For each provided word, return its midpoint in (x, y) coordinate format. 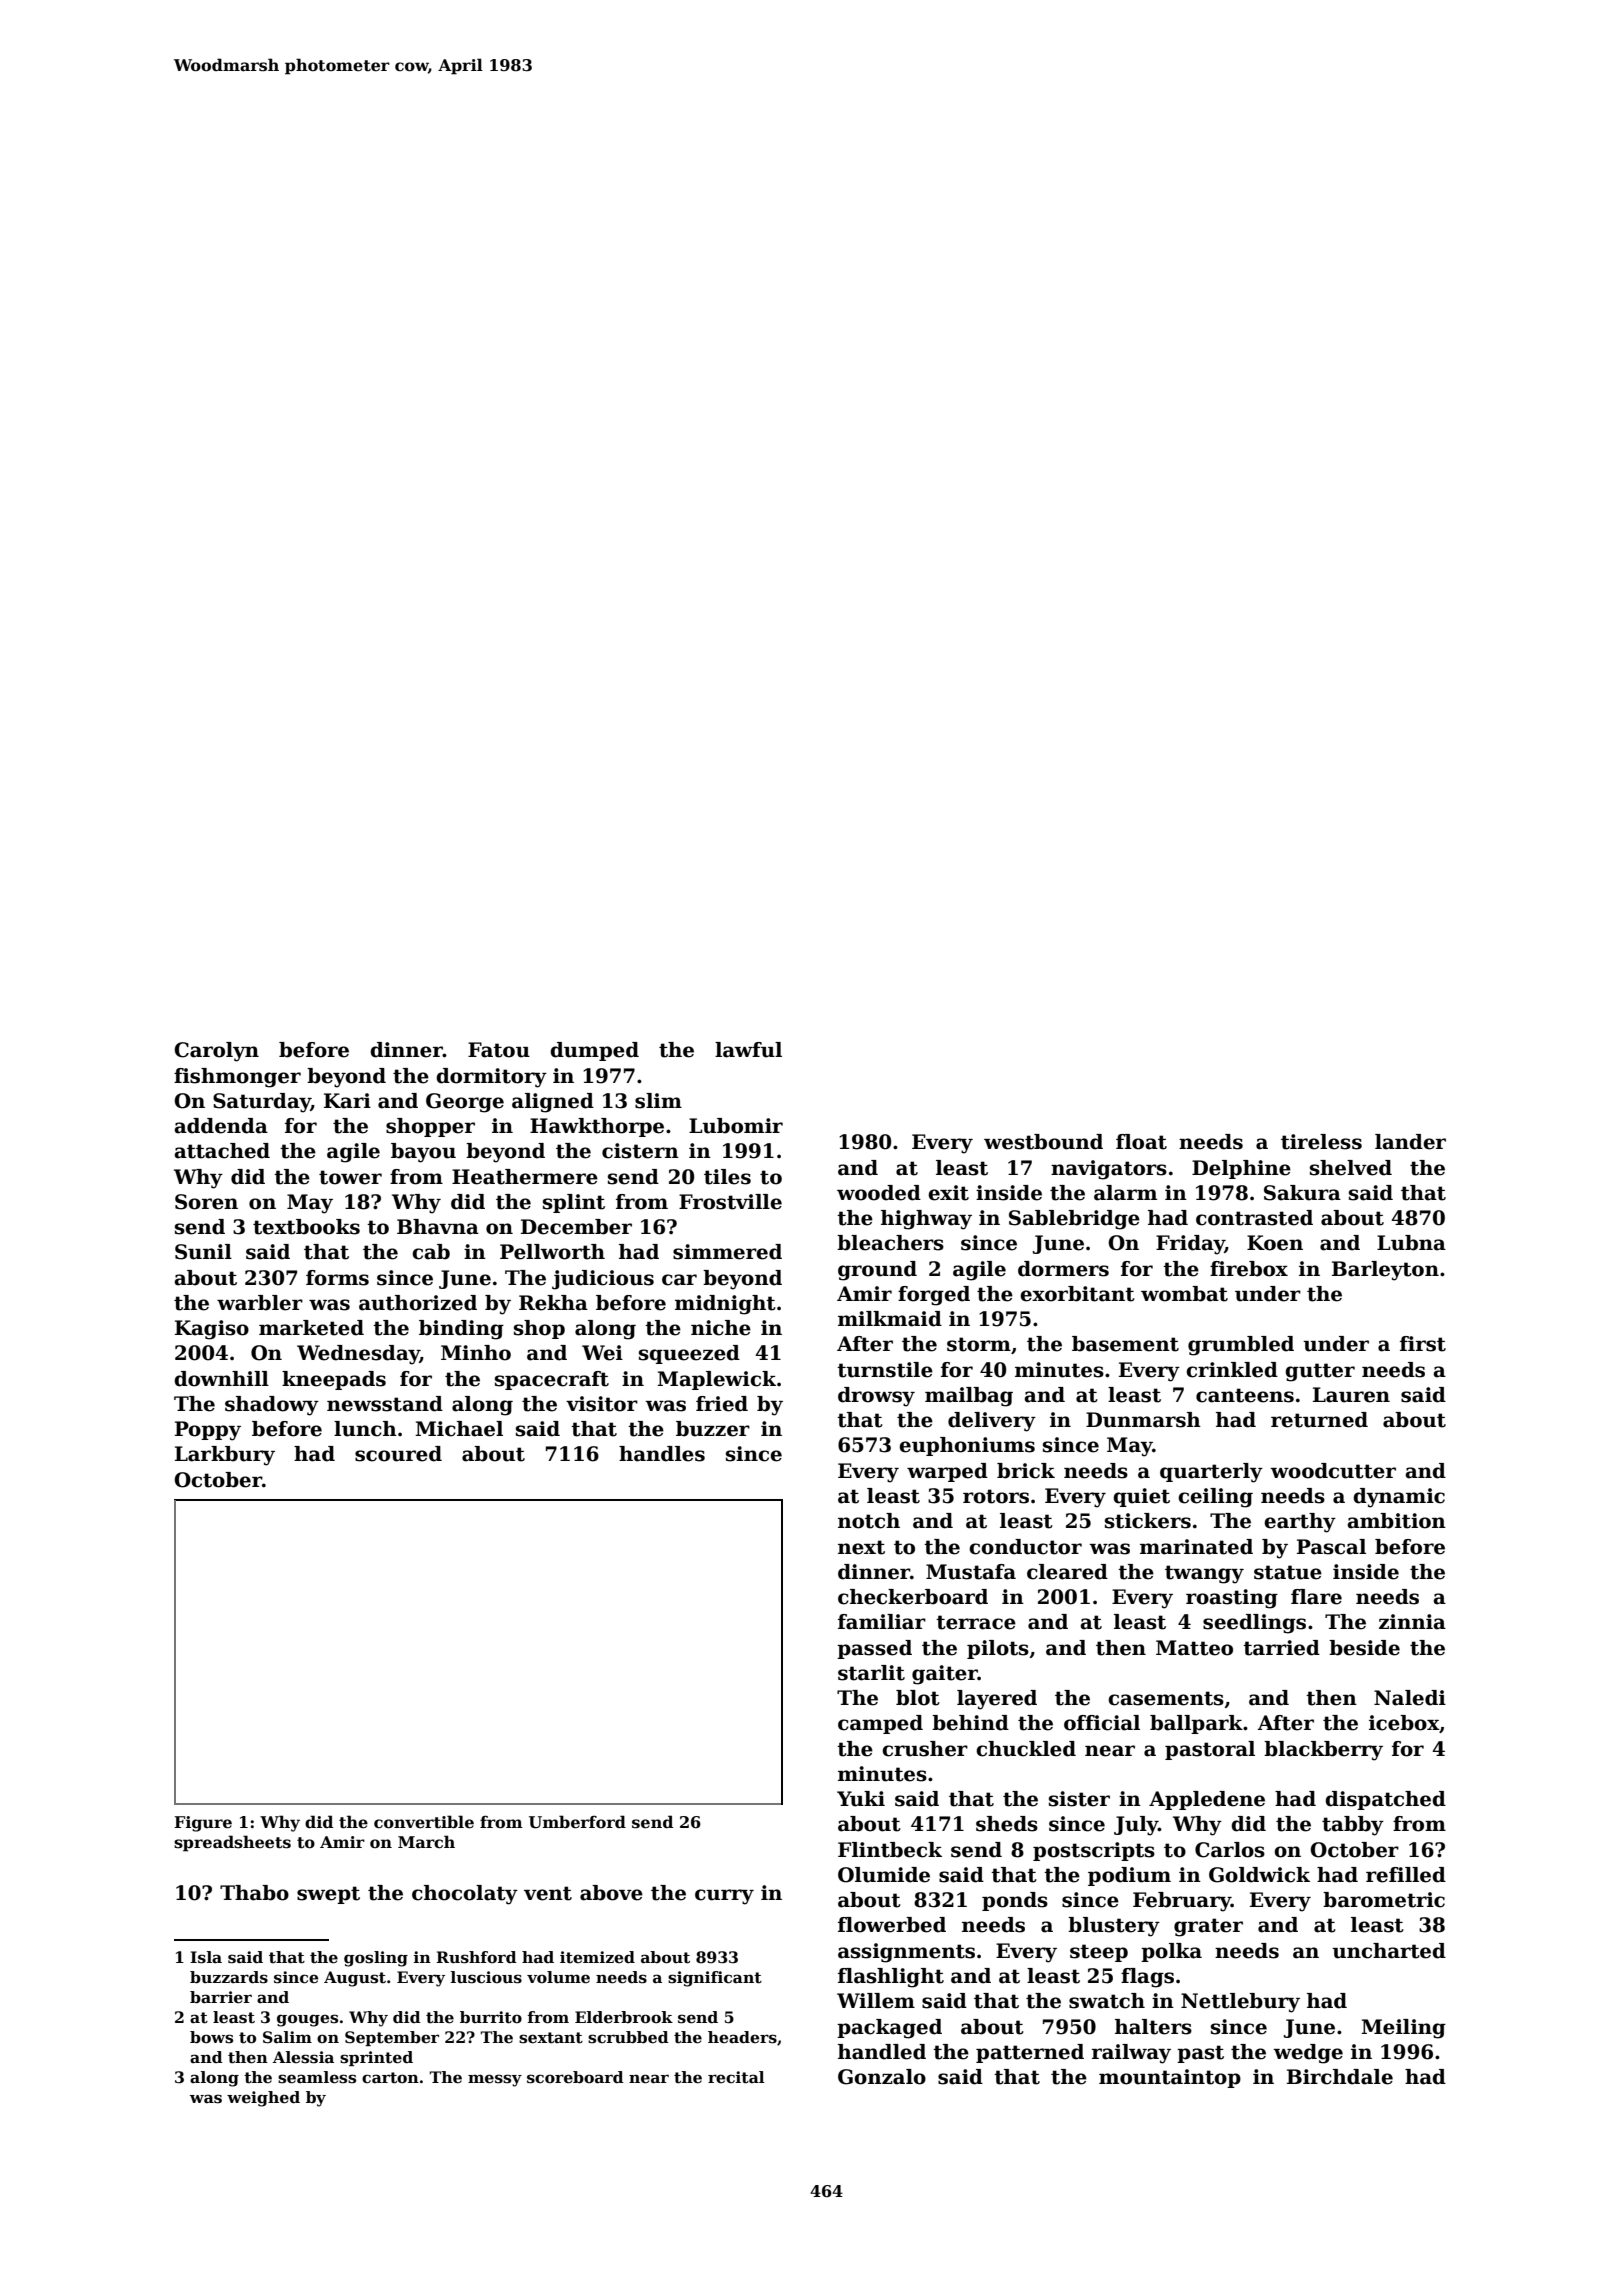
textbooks (306, 1227)
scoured (398, 1454)
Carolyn (216, 1052)
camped (880, 1724)
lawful (748, 1050)
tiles (727, 1177)
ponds (1015, 1901)
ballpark (1196, 1724)
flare (1316, 1597)
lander (1410, 1142)
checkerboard (913, 1597)
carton (390, 2078)
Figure (203, 1824)
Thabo (254, 1893)
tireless (1321, 1142)
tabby (1353, 1826)
